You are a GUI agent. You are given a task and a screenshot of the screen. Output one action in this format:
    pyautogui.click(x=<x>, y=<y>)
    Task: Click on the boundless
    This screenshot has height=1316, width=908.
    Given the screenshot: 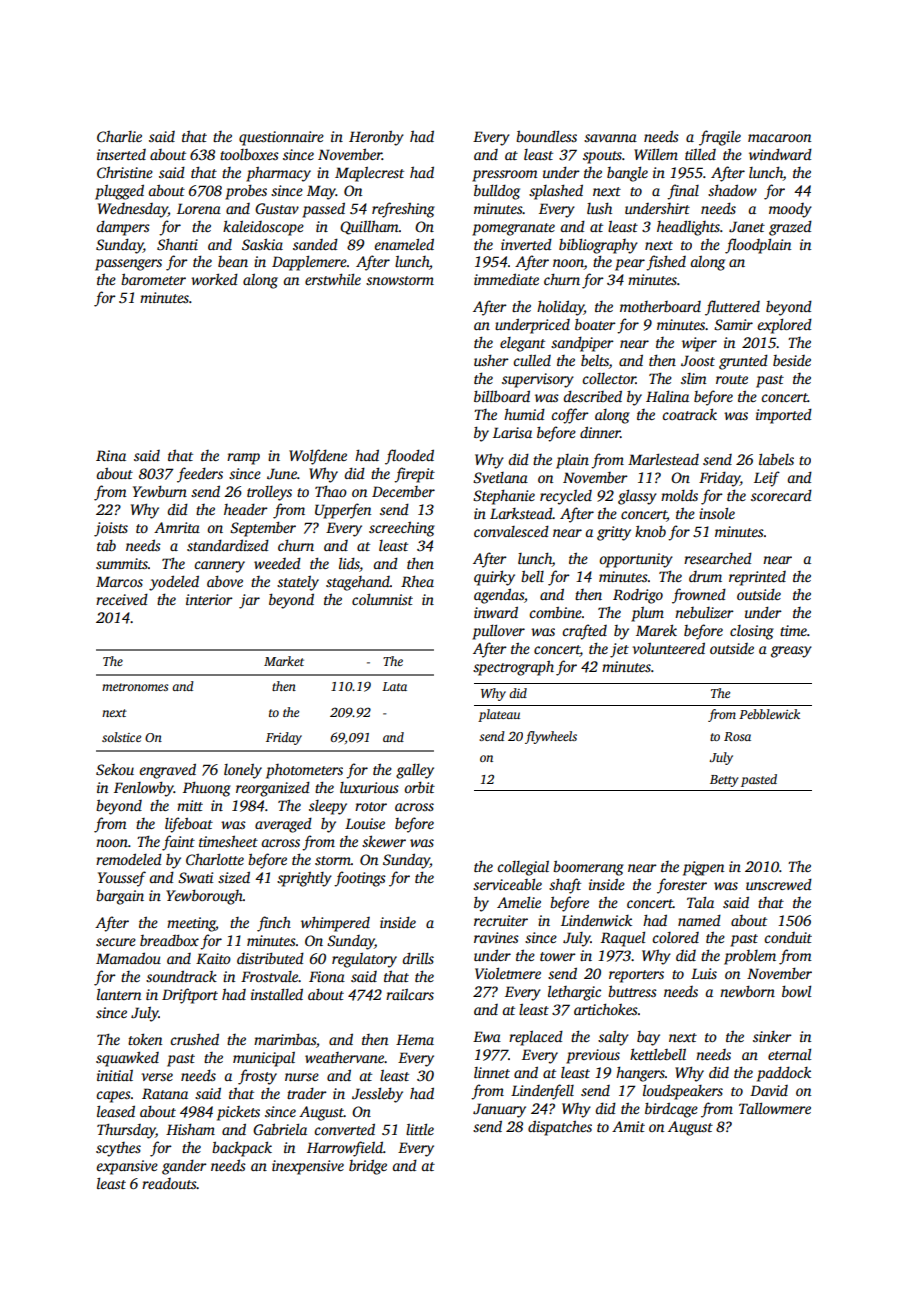 What is the action you would take?
    pyautogui.click(x=546, y=136)
